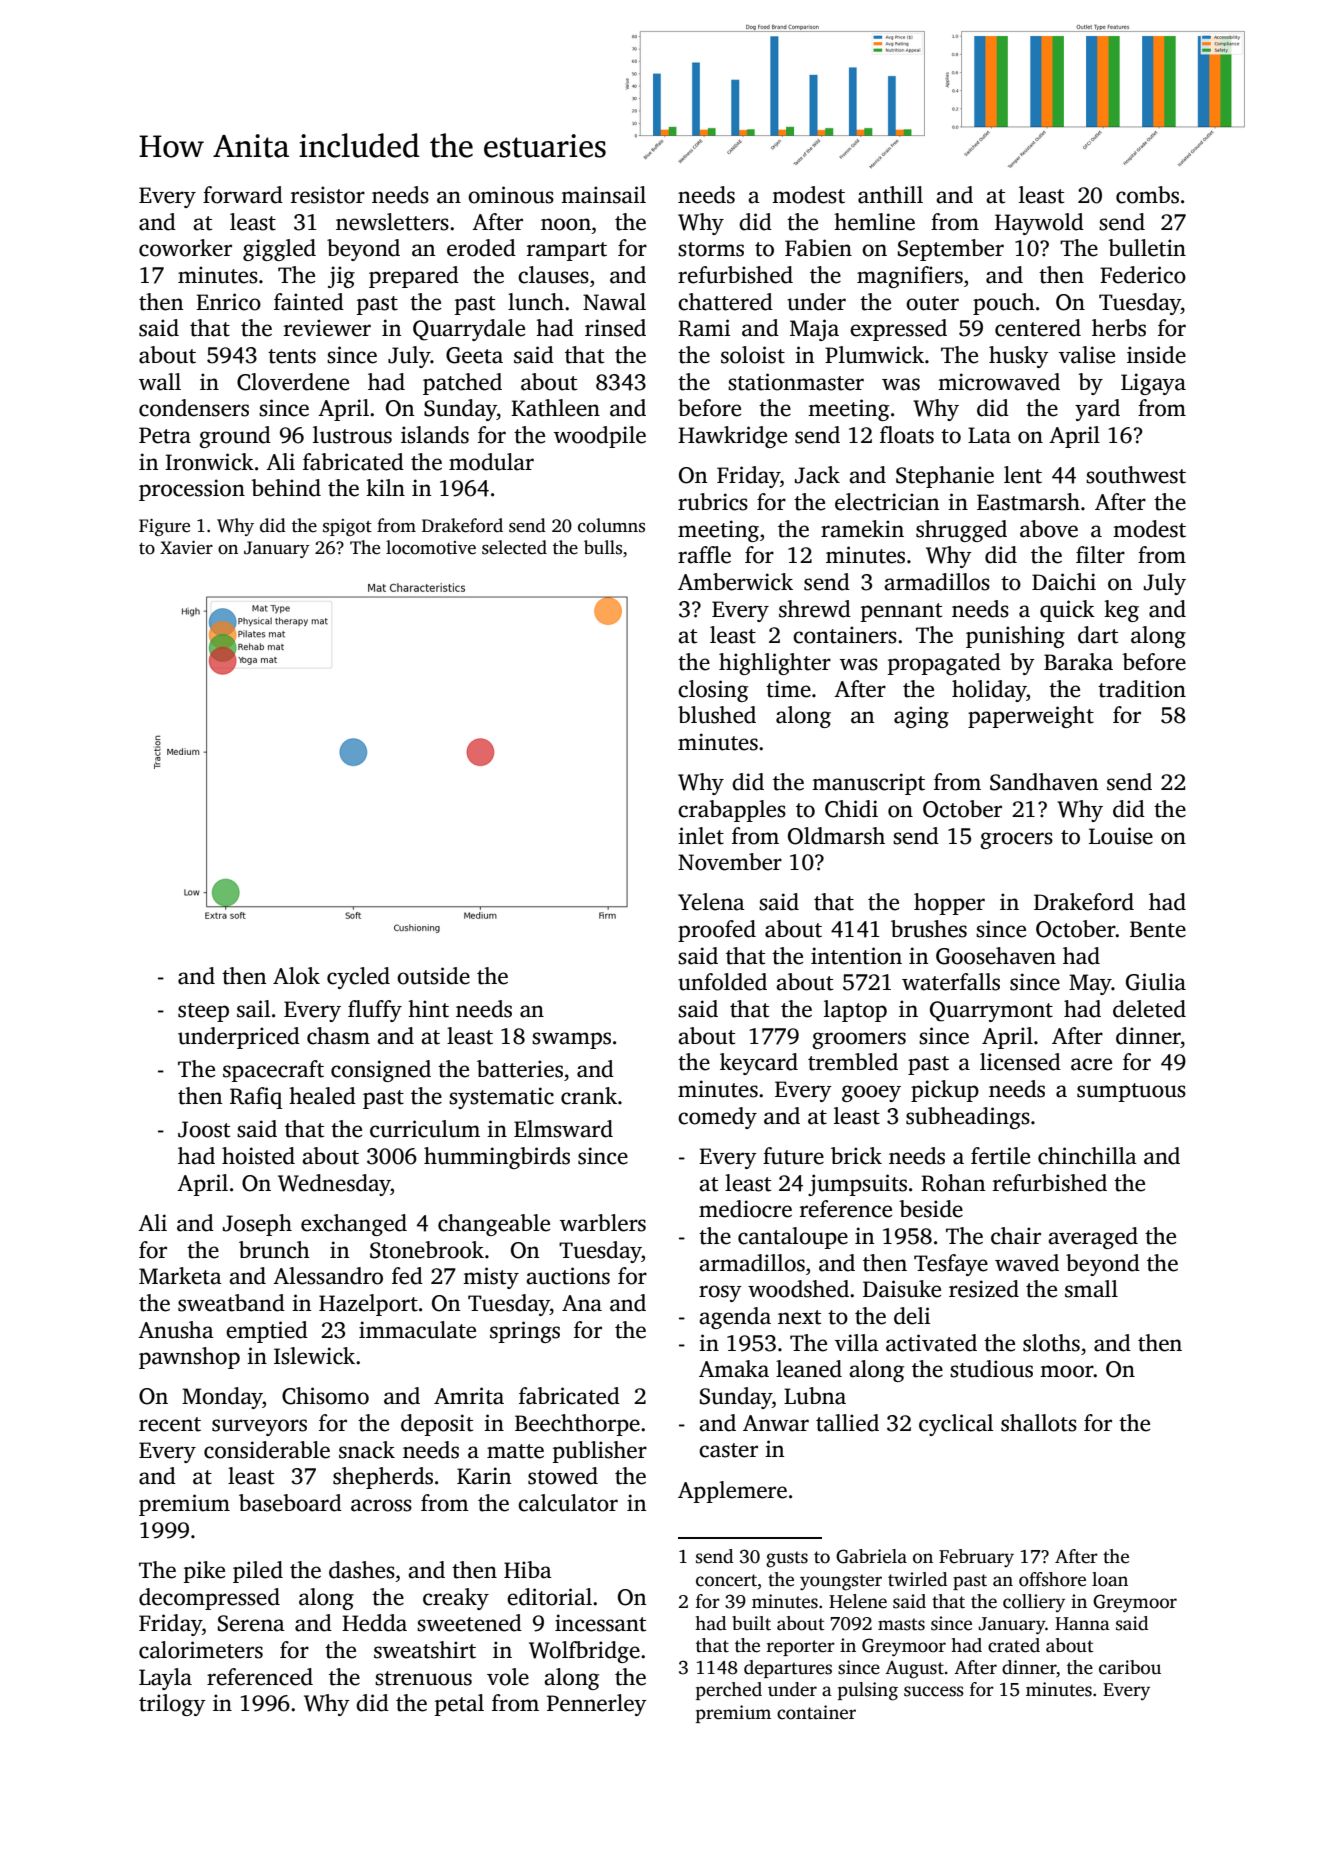  What do you see at coordinates (258, 1156) in the document?
I see `hoisted` at bounding box center [258, 1156].
